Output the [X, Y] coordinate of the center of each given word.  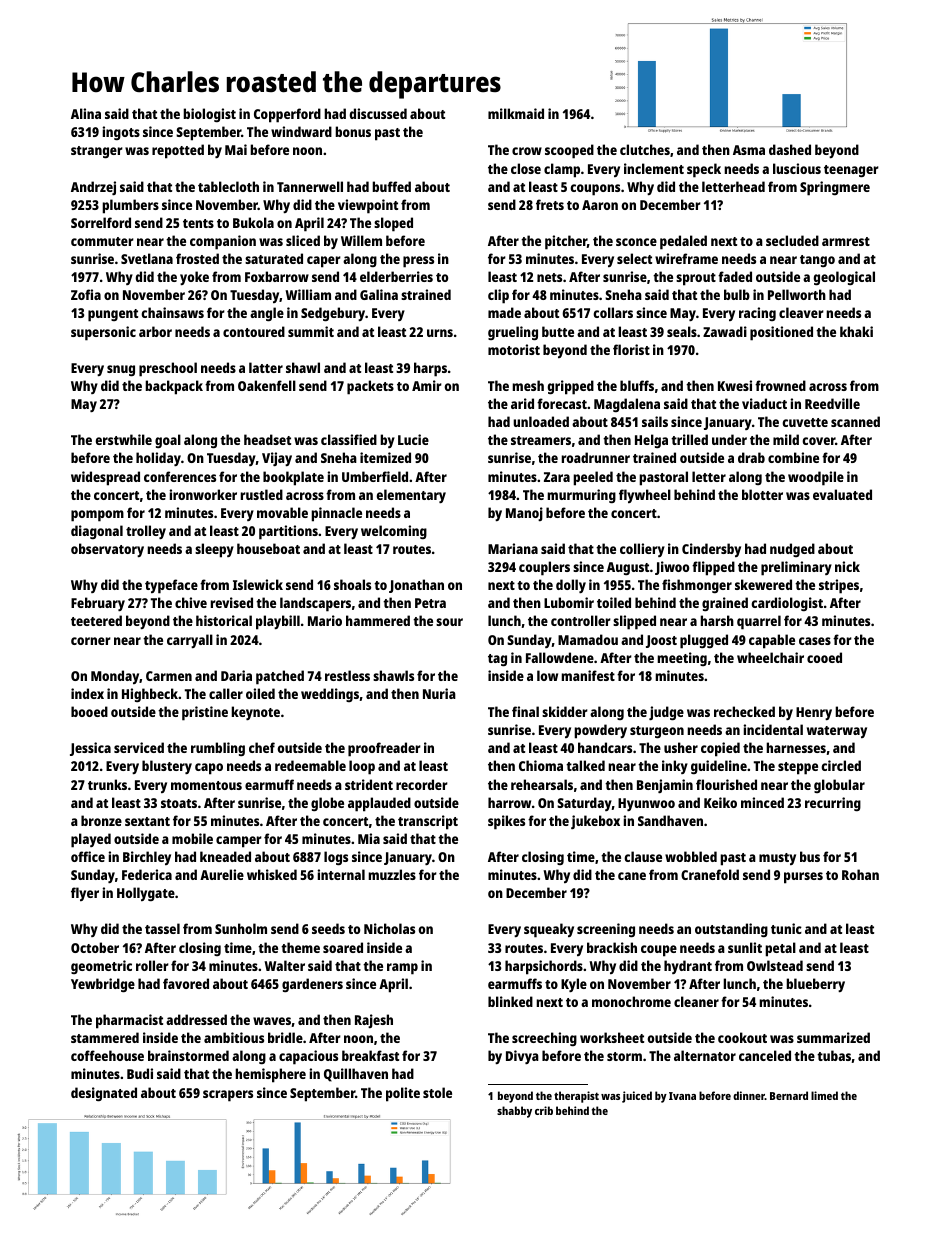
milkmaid [516, 113]
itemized [385, 457]
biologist [209, 115]
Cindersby [711, 550]
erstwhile [124, 439]
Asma [749, 150]
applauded [379, 804]
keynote [255, 713]
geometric [101, 967]
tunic [786, 928]
